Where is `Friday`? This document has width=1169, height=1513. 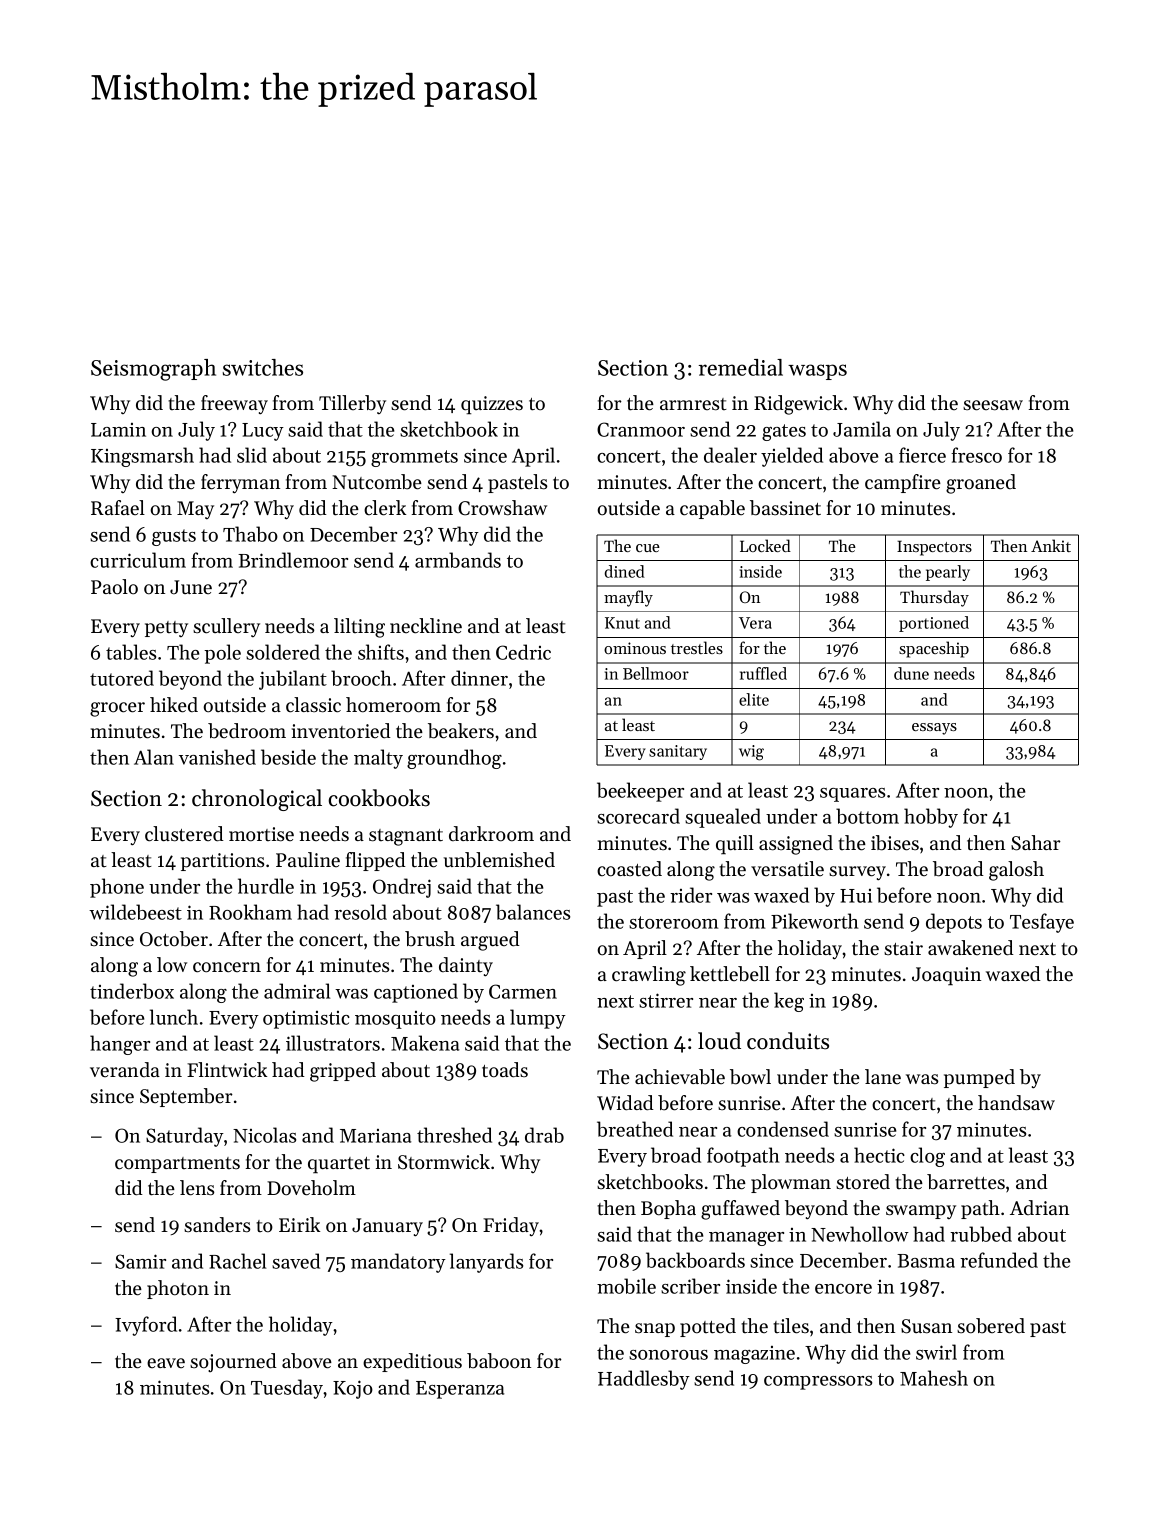
Friday is located at coordinates (511, 1227).
